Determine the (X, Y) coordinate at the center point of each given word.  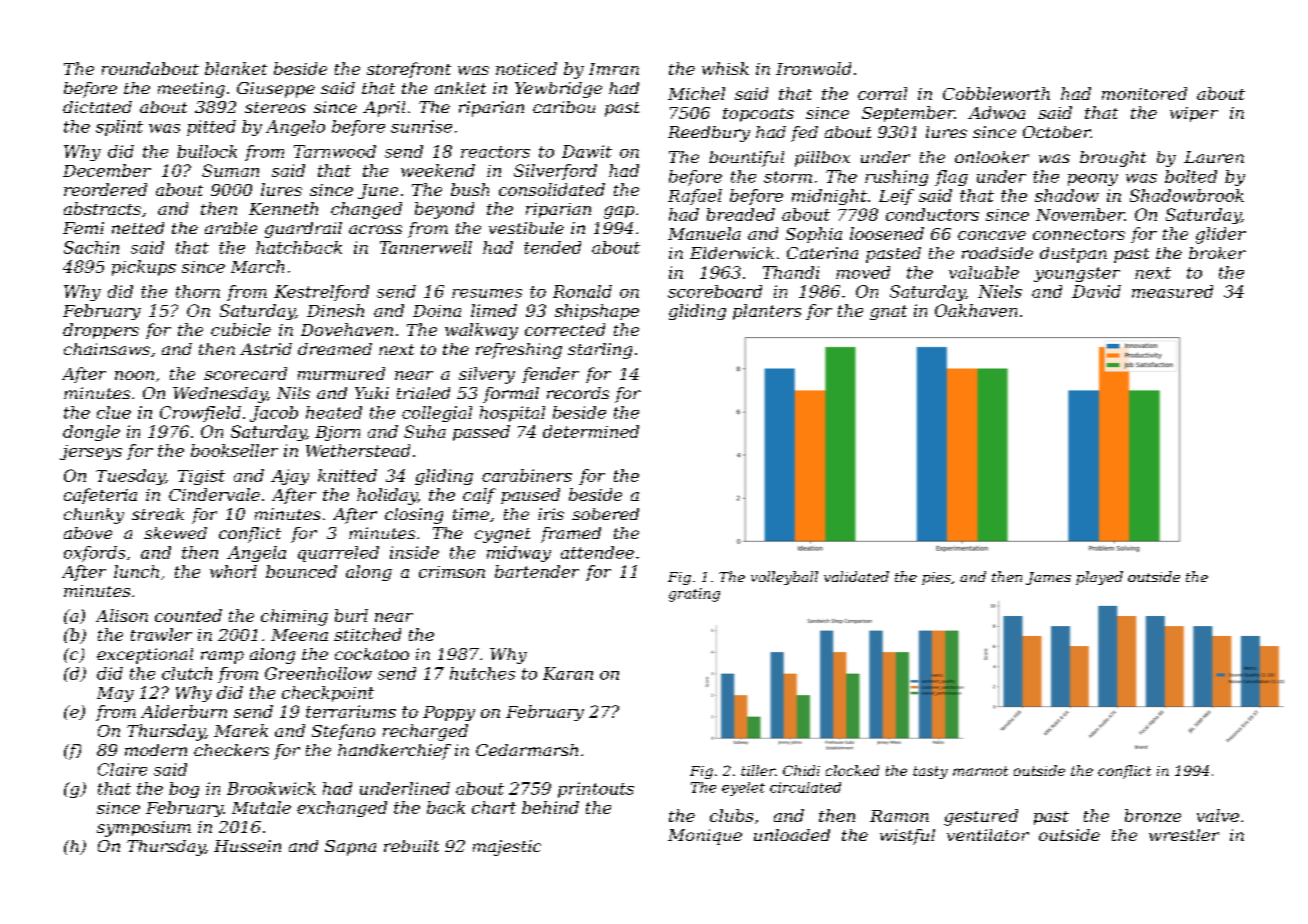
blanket (236, 68)
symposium (144, 829)
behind (550, 807)
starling (600, 351)
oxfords (94, 554)
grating (694, 595)
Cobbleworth (996, 93)
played (1099, 578)
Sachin (91, 247)
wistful (907, 837)
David (1096, 291)
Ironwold (813, 68)
